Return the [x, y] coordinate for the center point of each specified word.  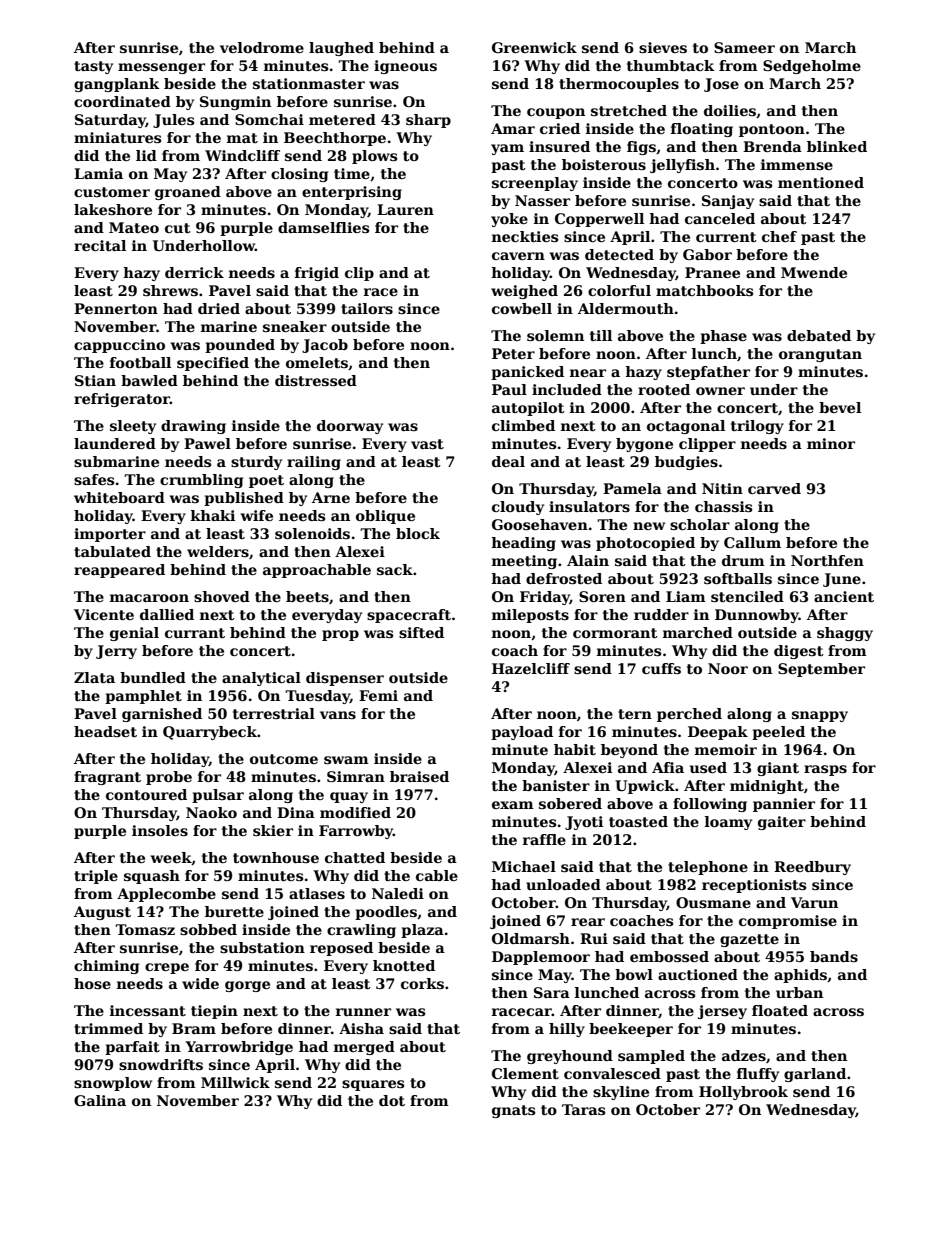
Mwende [814, 272]
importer [110, 535]
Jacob [325, 346]
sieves [663, 47]
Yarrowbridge [239, 1048]
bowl [634, 974]
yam [507, 149]
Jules [173, 121]
